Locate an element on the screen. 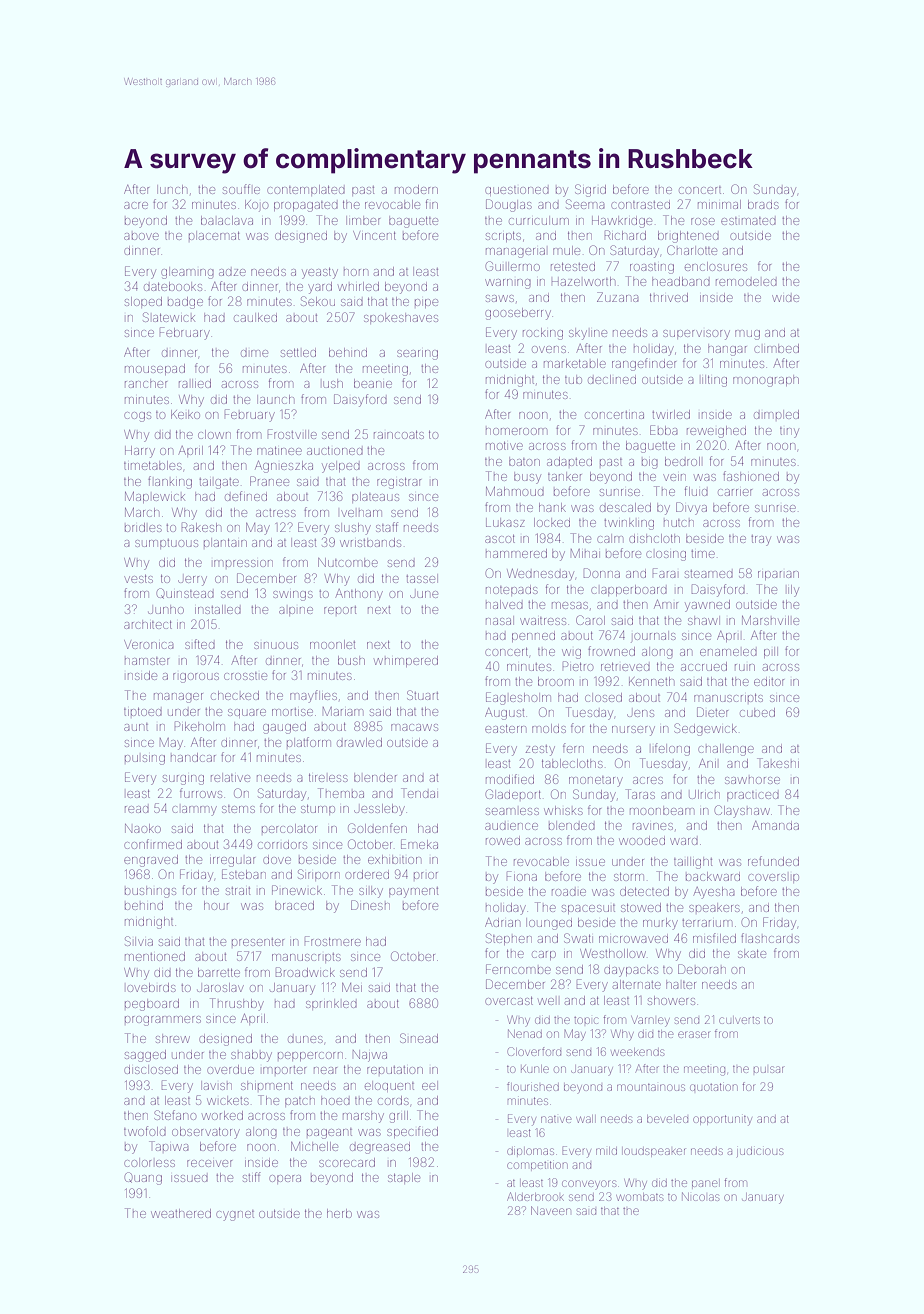  souffle is located at coordinates (241, 189).
